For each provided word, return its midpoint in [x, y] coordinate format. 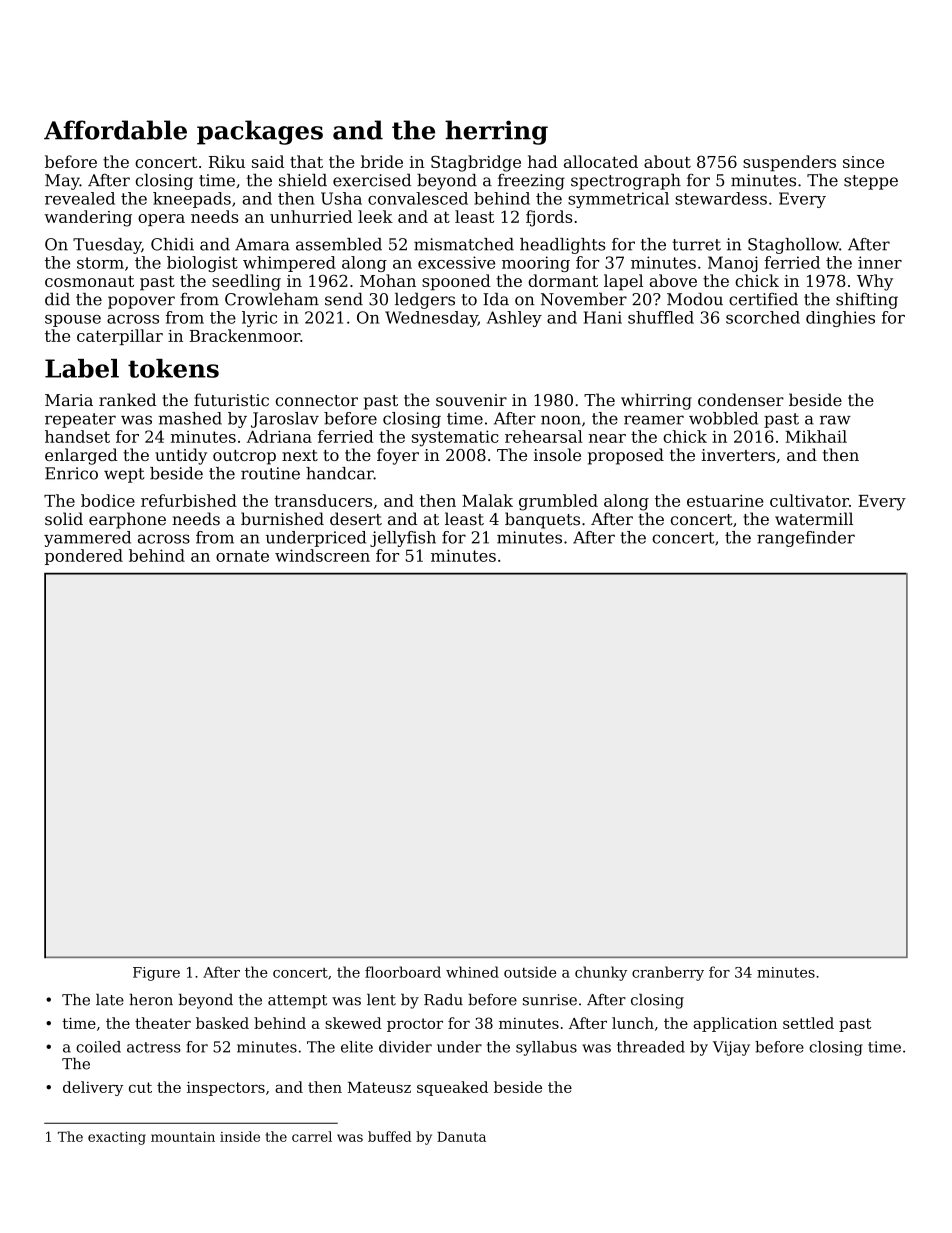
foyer [398, 456]
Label [82, 368]
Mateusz [379, 1087]
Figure [156, 974]
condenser [741, 400]
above [673, 280]
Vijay [731, 1048]
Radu [443, 1000]
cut [140, 1087]
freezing [531, 182]
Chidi [172, 244]
